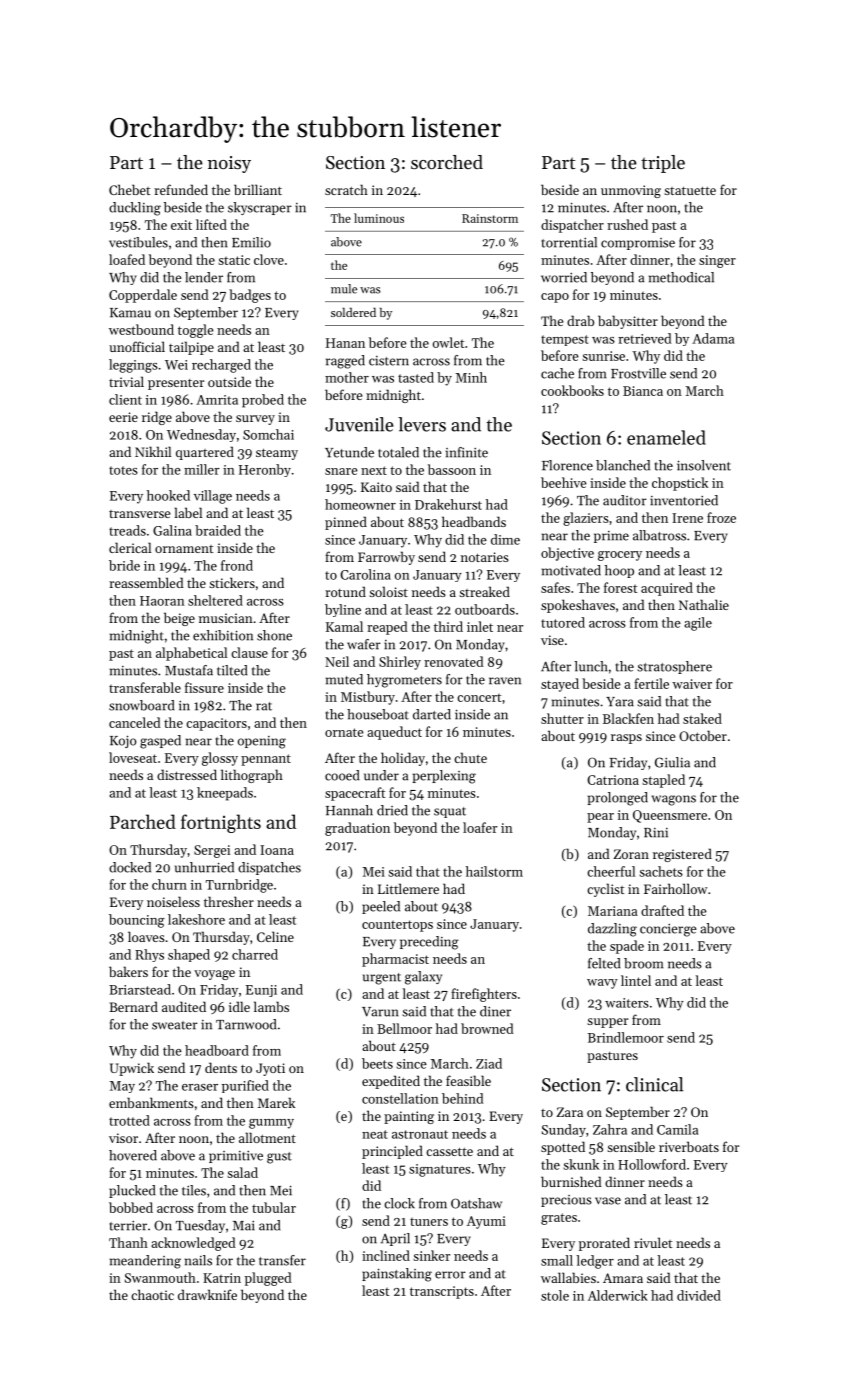 Image resolution: width=849 pixels, height=1400 pixels. Describe the element at coordinates (494, 871) in the screenshot. I see `hailstorm` at that location.
